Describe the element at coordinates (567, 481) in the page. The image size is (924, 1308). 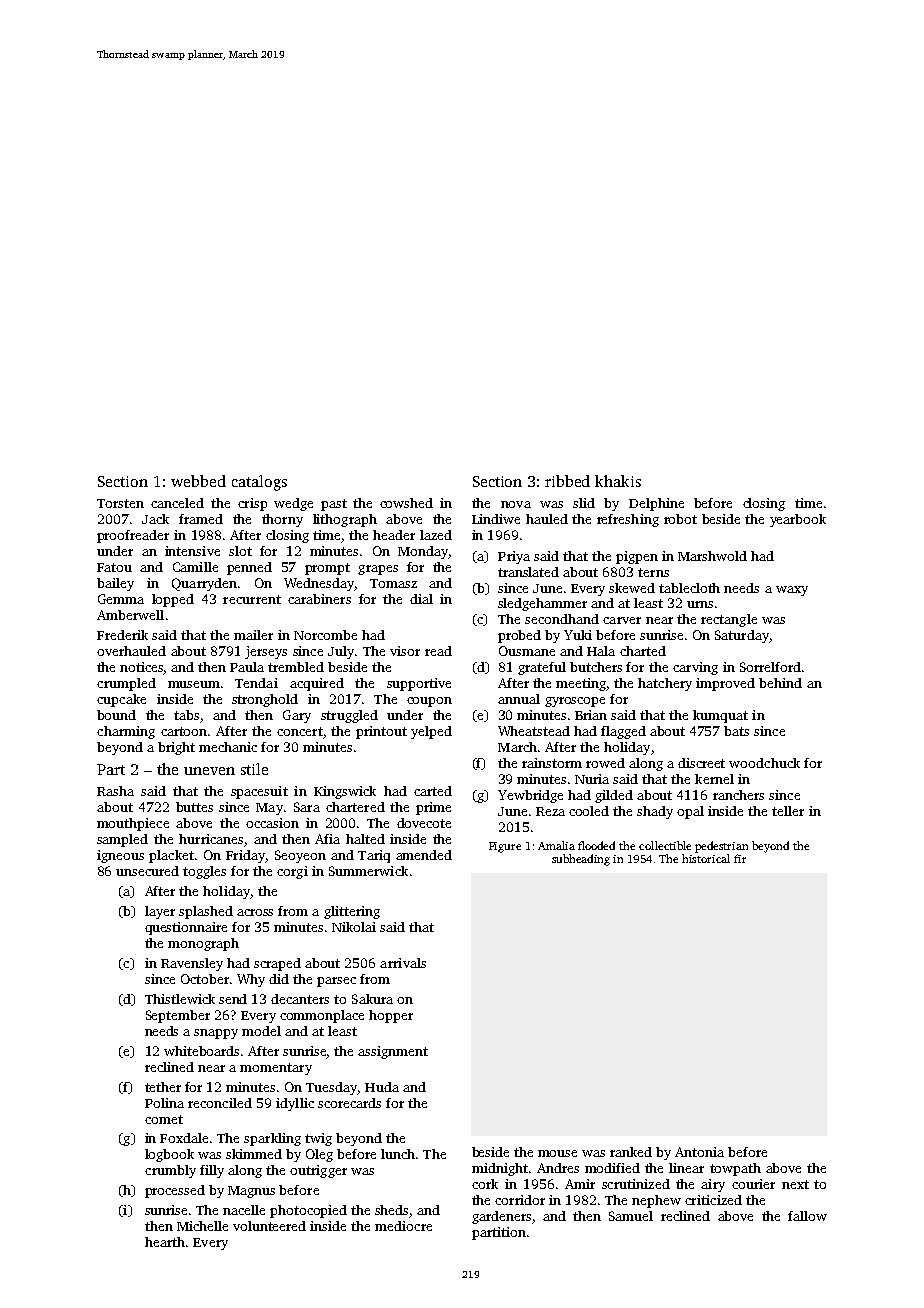
I see `ribbed` at that location.
